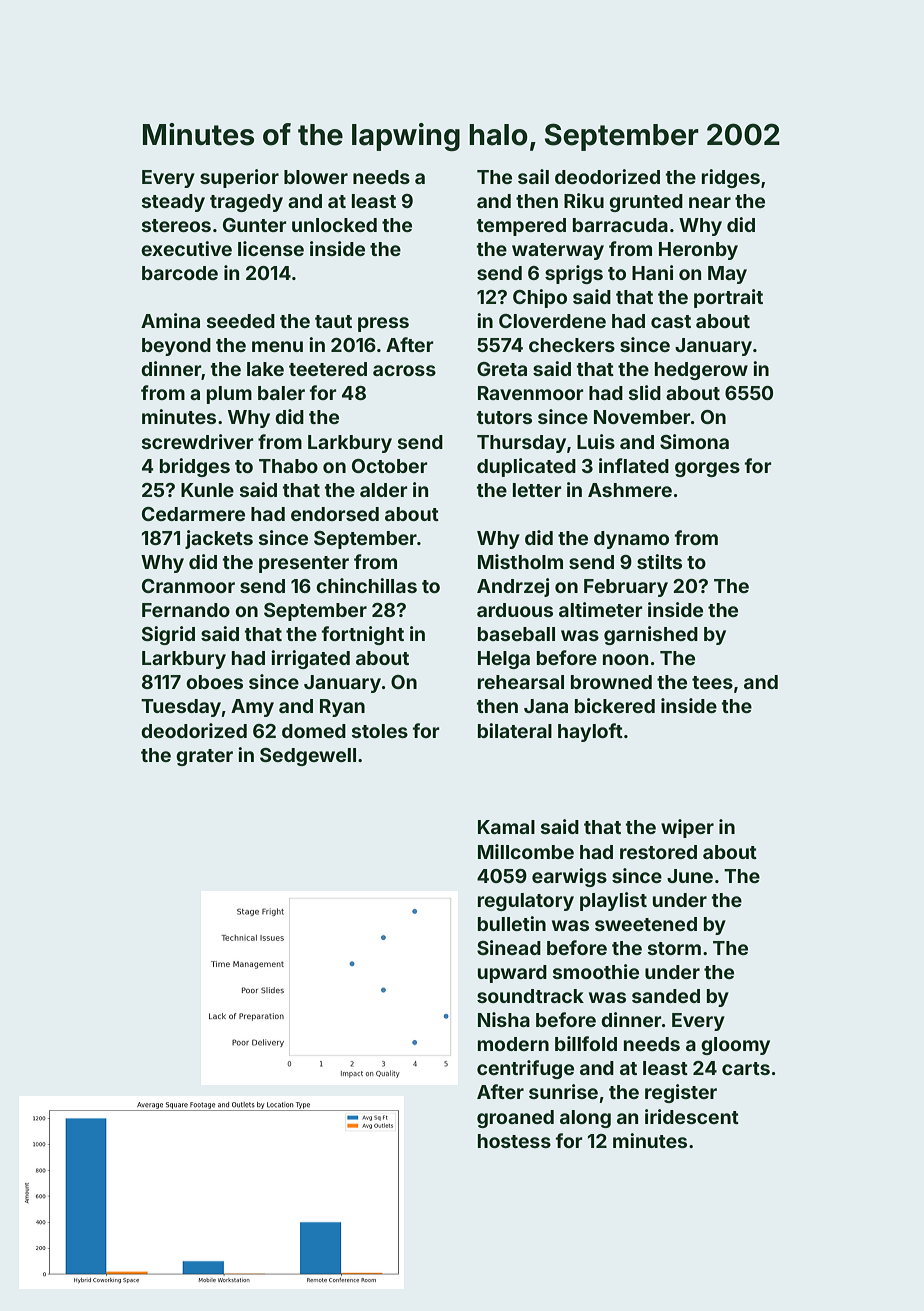 This image has height=1311, width=924. Describe the element at coordinates (646, 203) in the image. I see `grunted` at that location.
